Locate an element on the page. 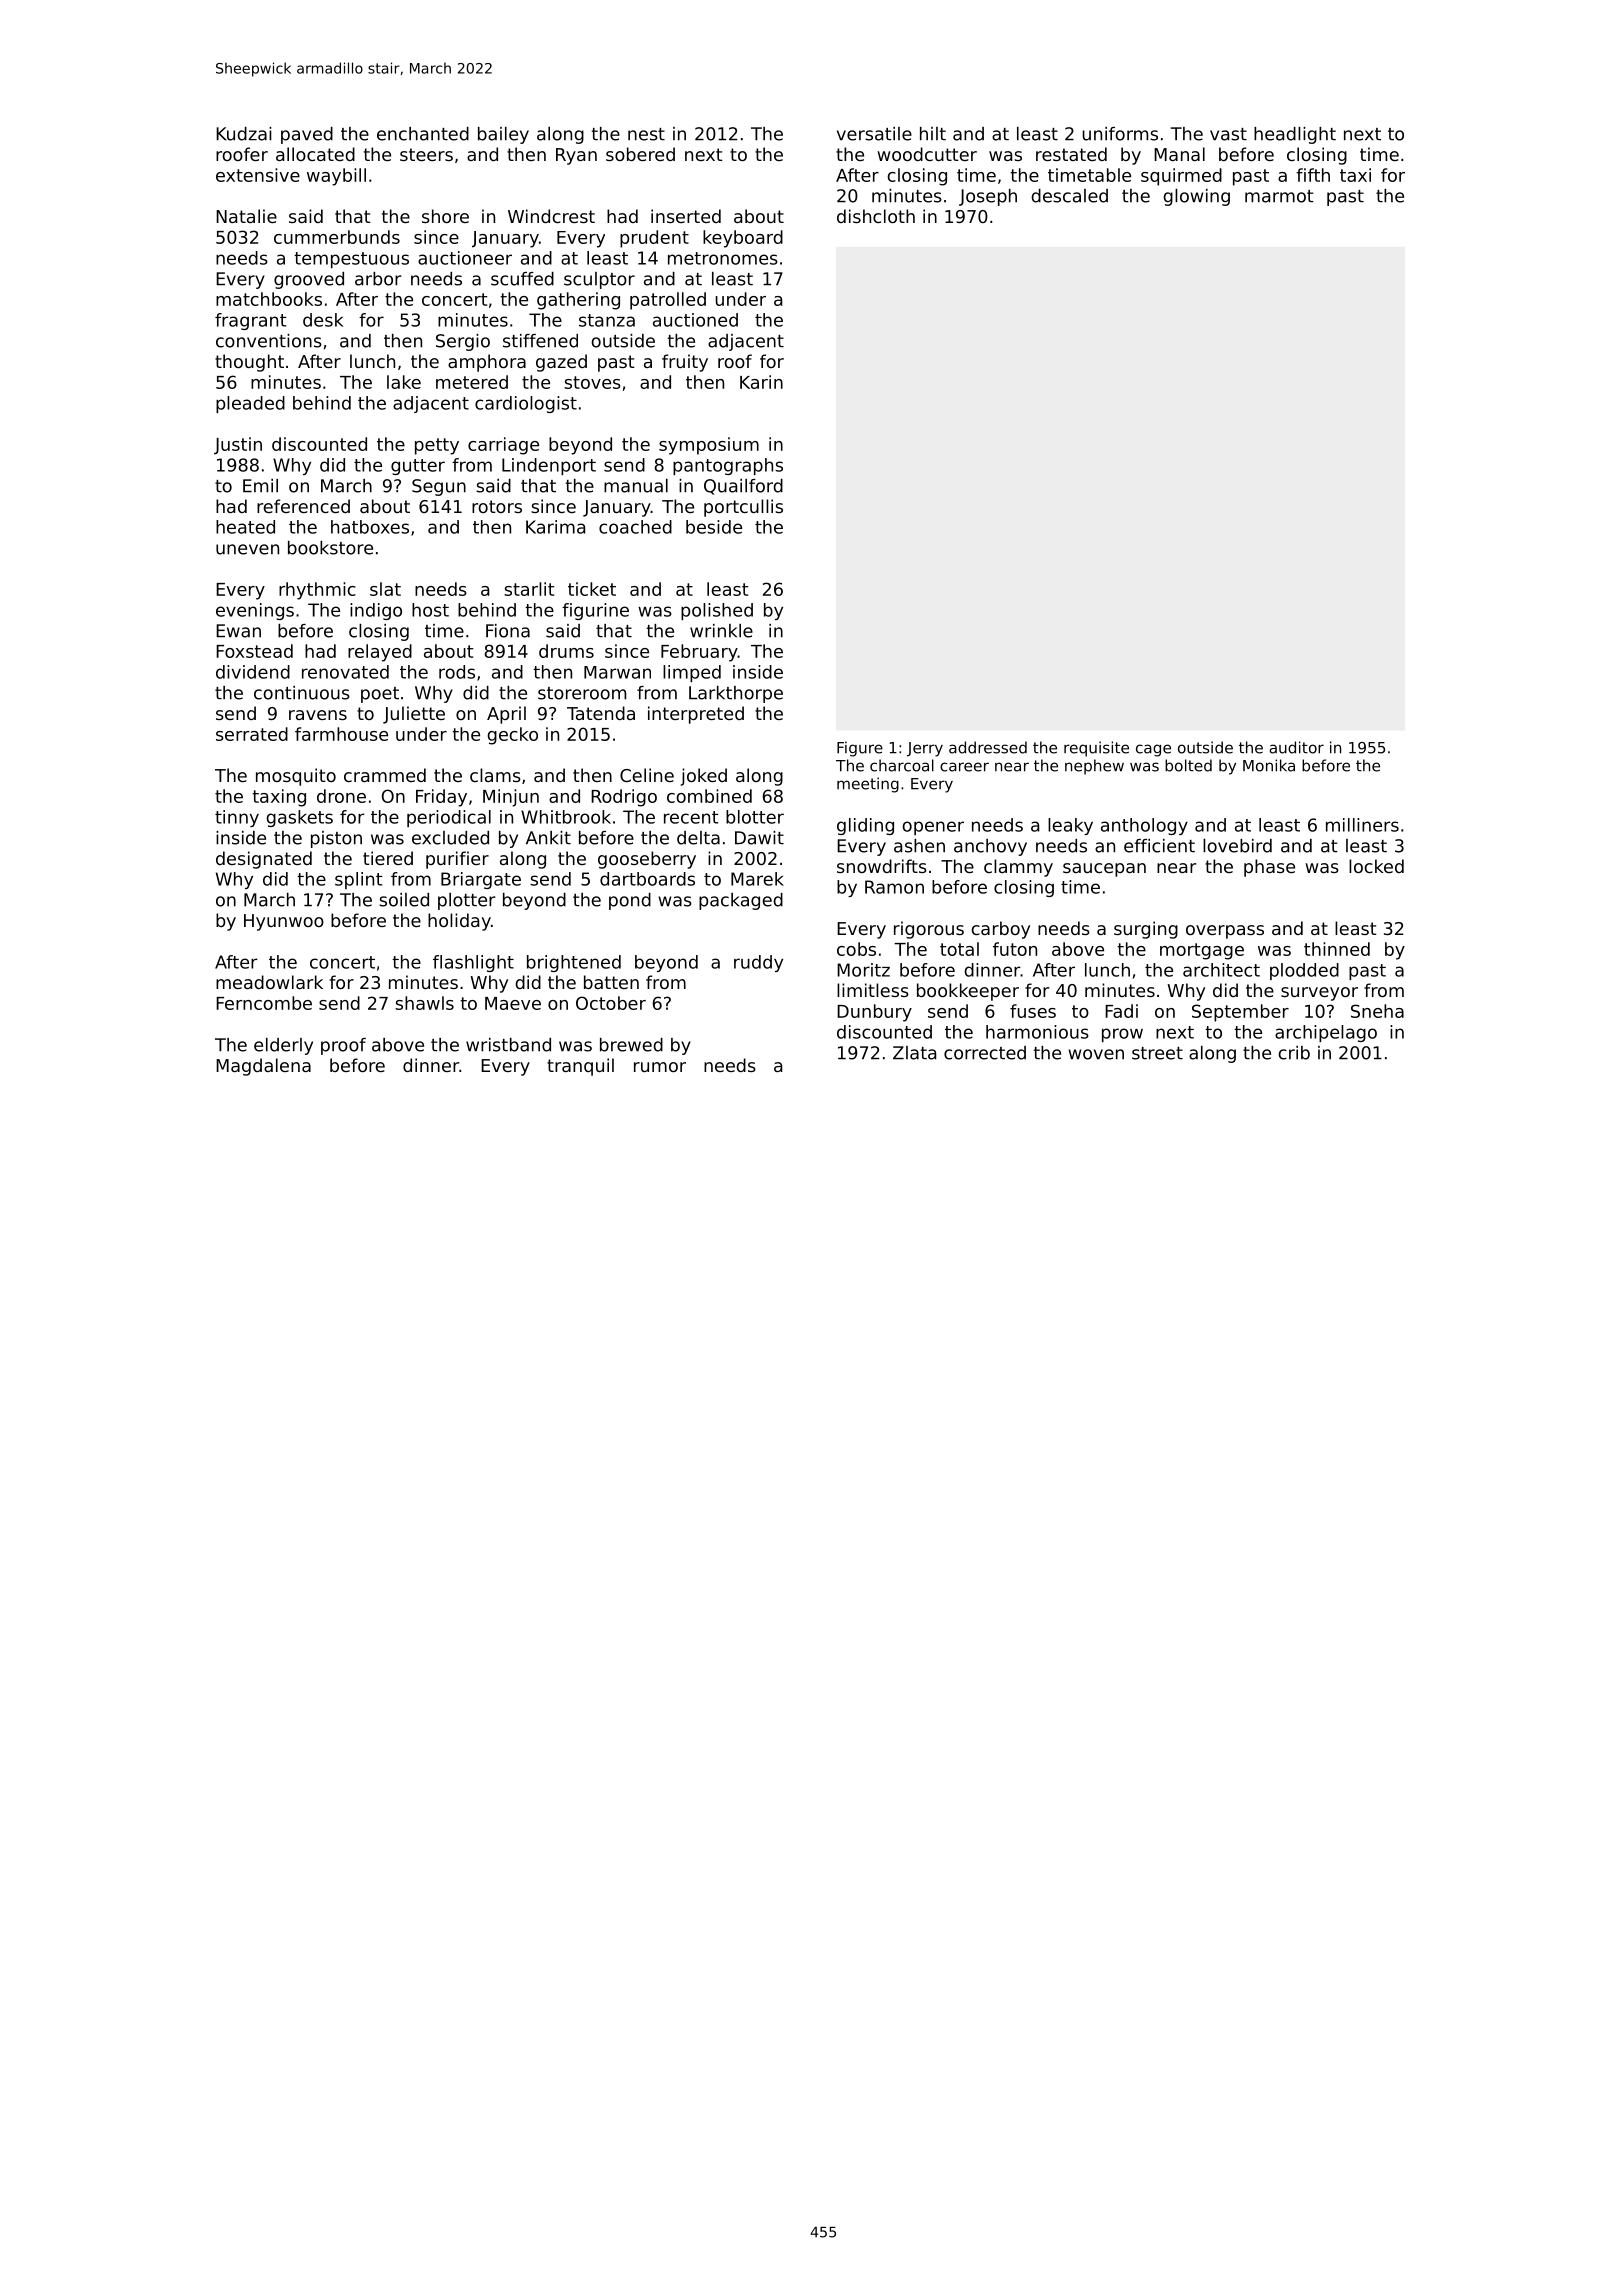 The width and height of the document is (1620, 2292). marmot is located at coordinates (1279, 196).
